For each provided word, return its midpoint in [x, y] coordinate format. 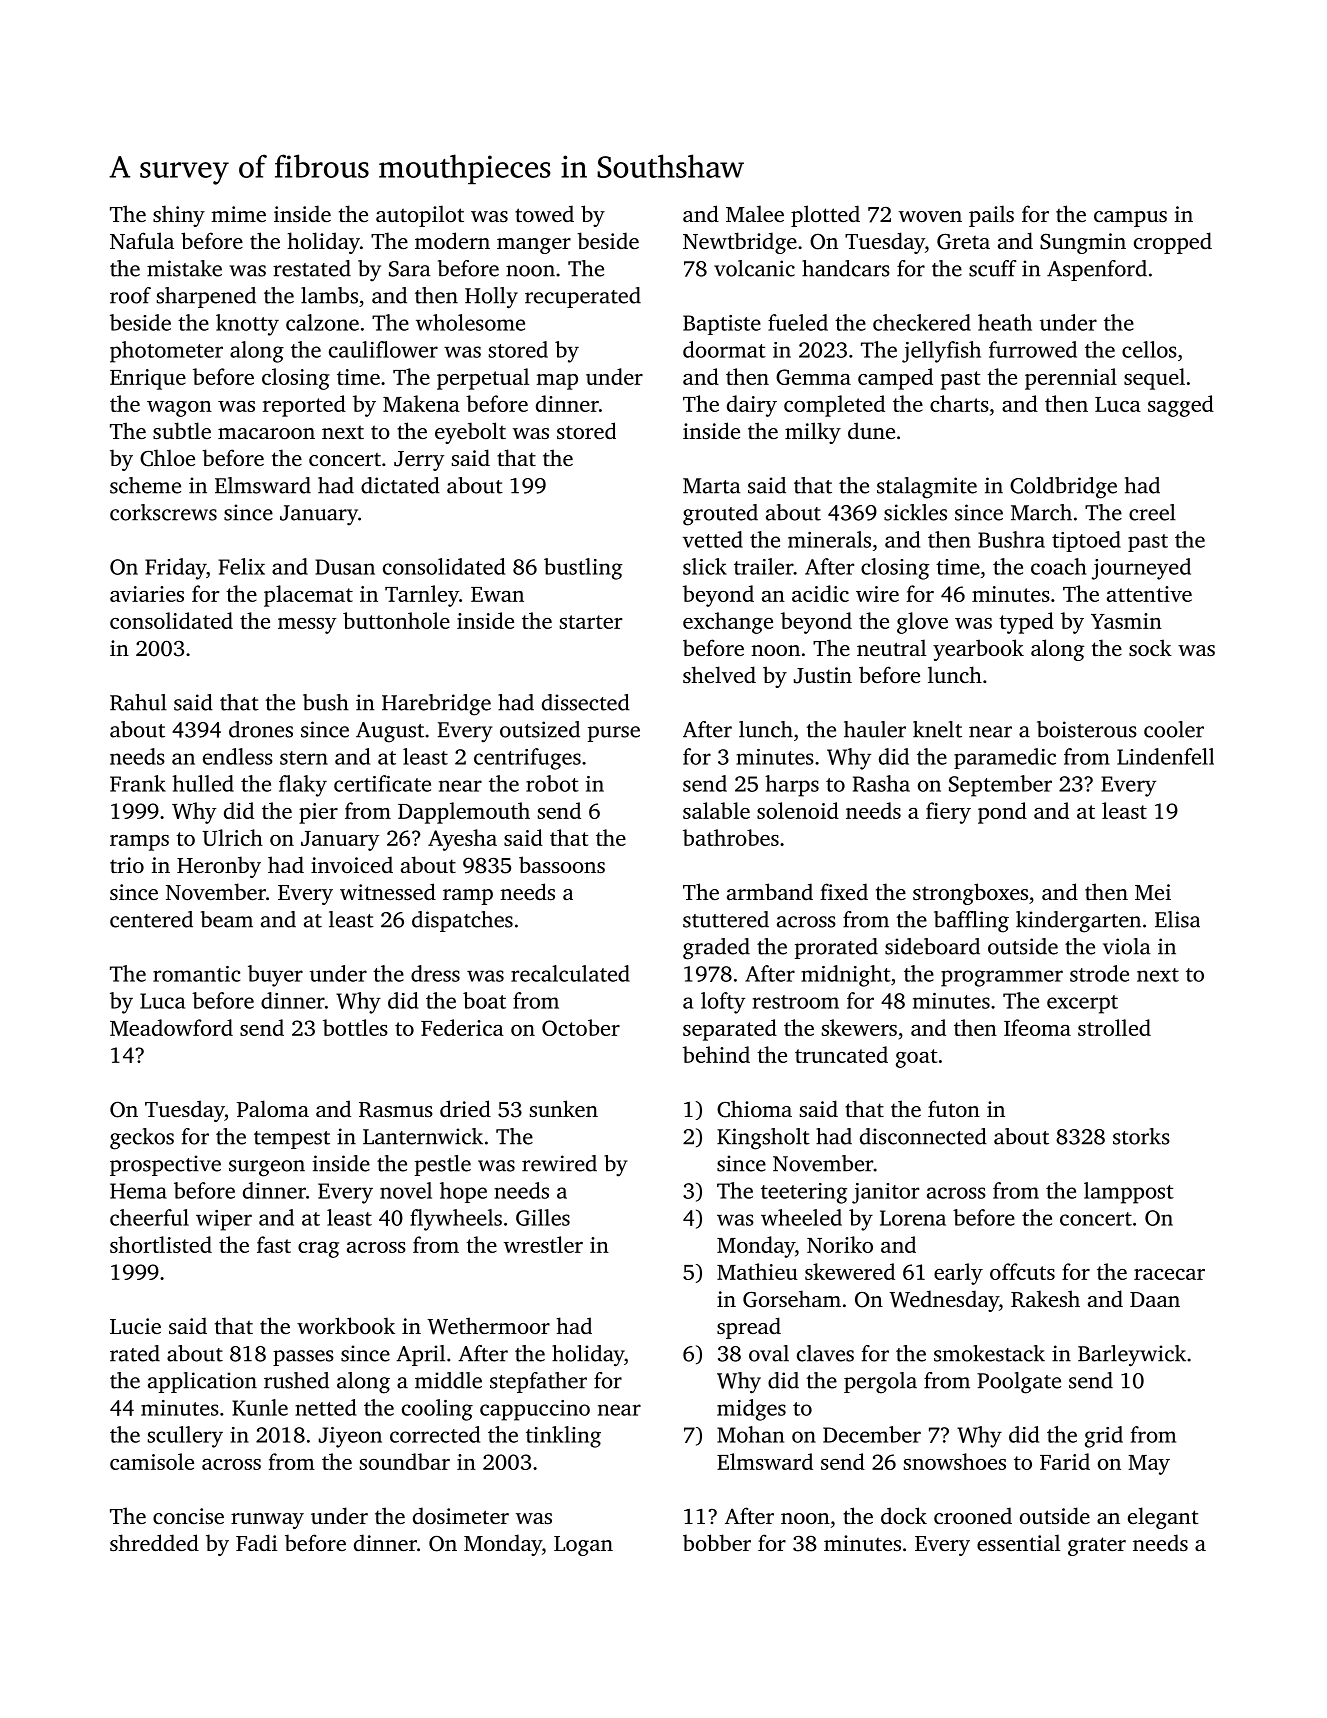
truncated [841, 1054]
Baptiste [722, 325]
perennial [1071, 379]
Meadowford [171, 1027]
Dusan [345, 567]
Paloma [273, 1108]
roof [130, 295]
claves [825, 1353]
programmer [1002, 978]
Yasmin [1126, 621]
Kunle [260, 1407]
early [958, 1274]
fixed [844, 891]
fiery [948, 813]
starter [591, 622]
